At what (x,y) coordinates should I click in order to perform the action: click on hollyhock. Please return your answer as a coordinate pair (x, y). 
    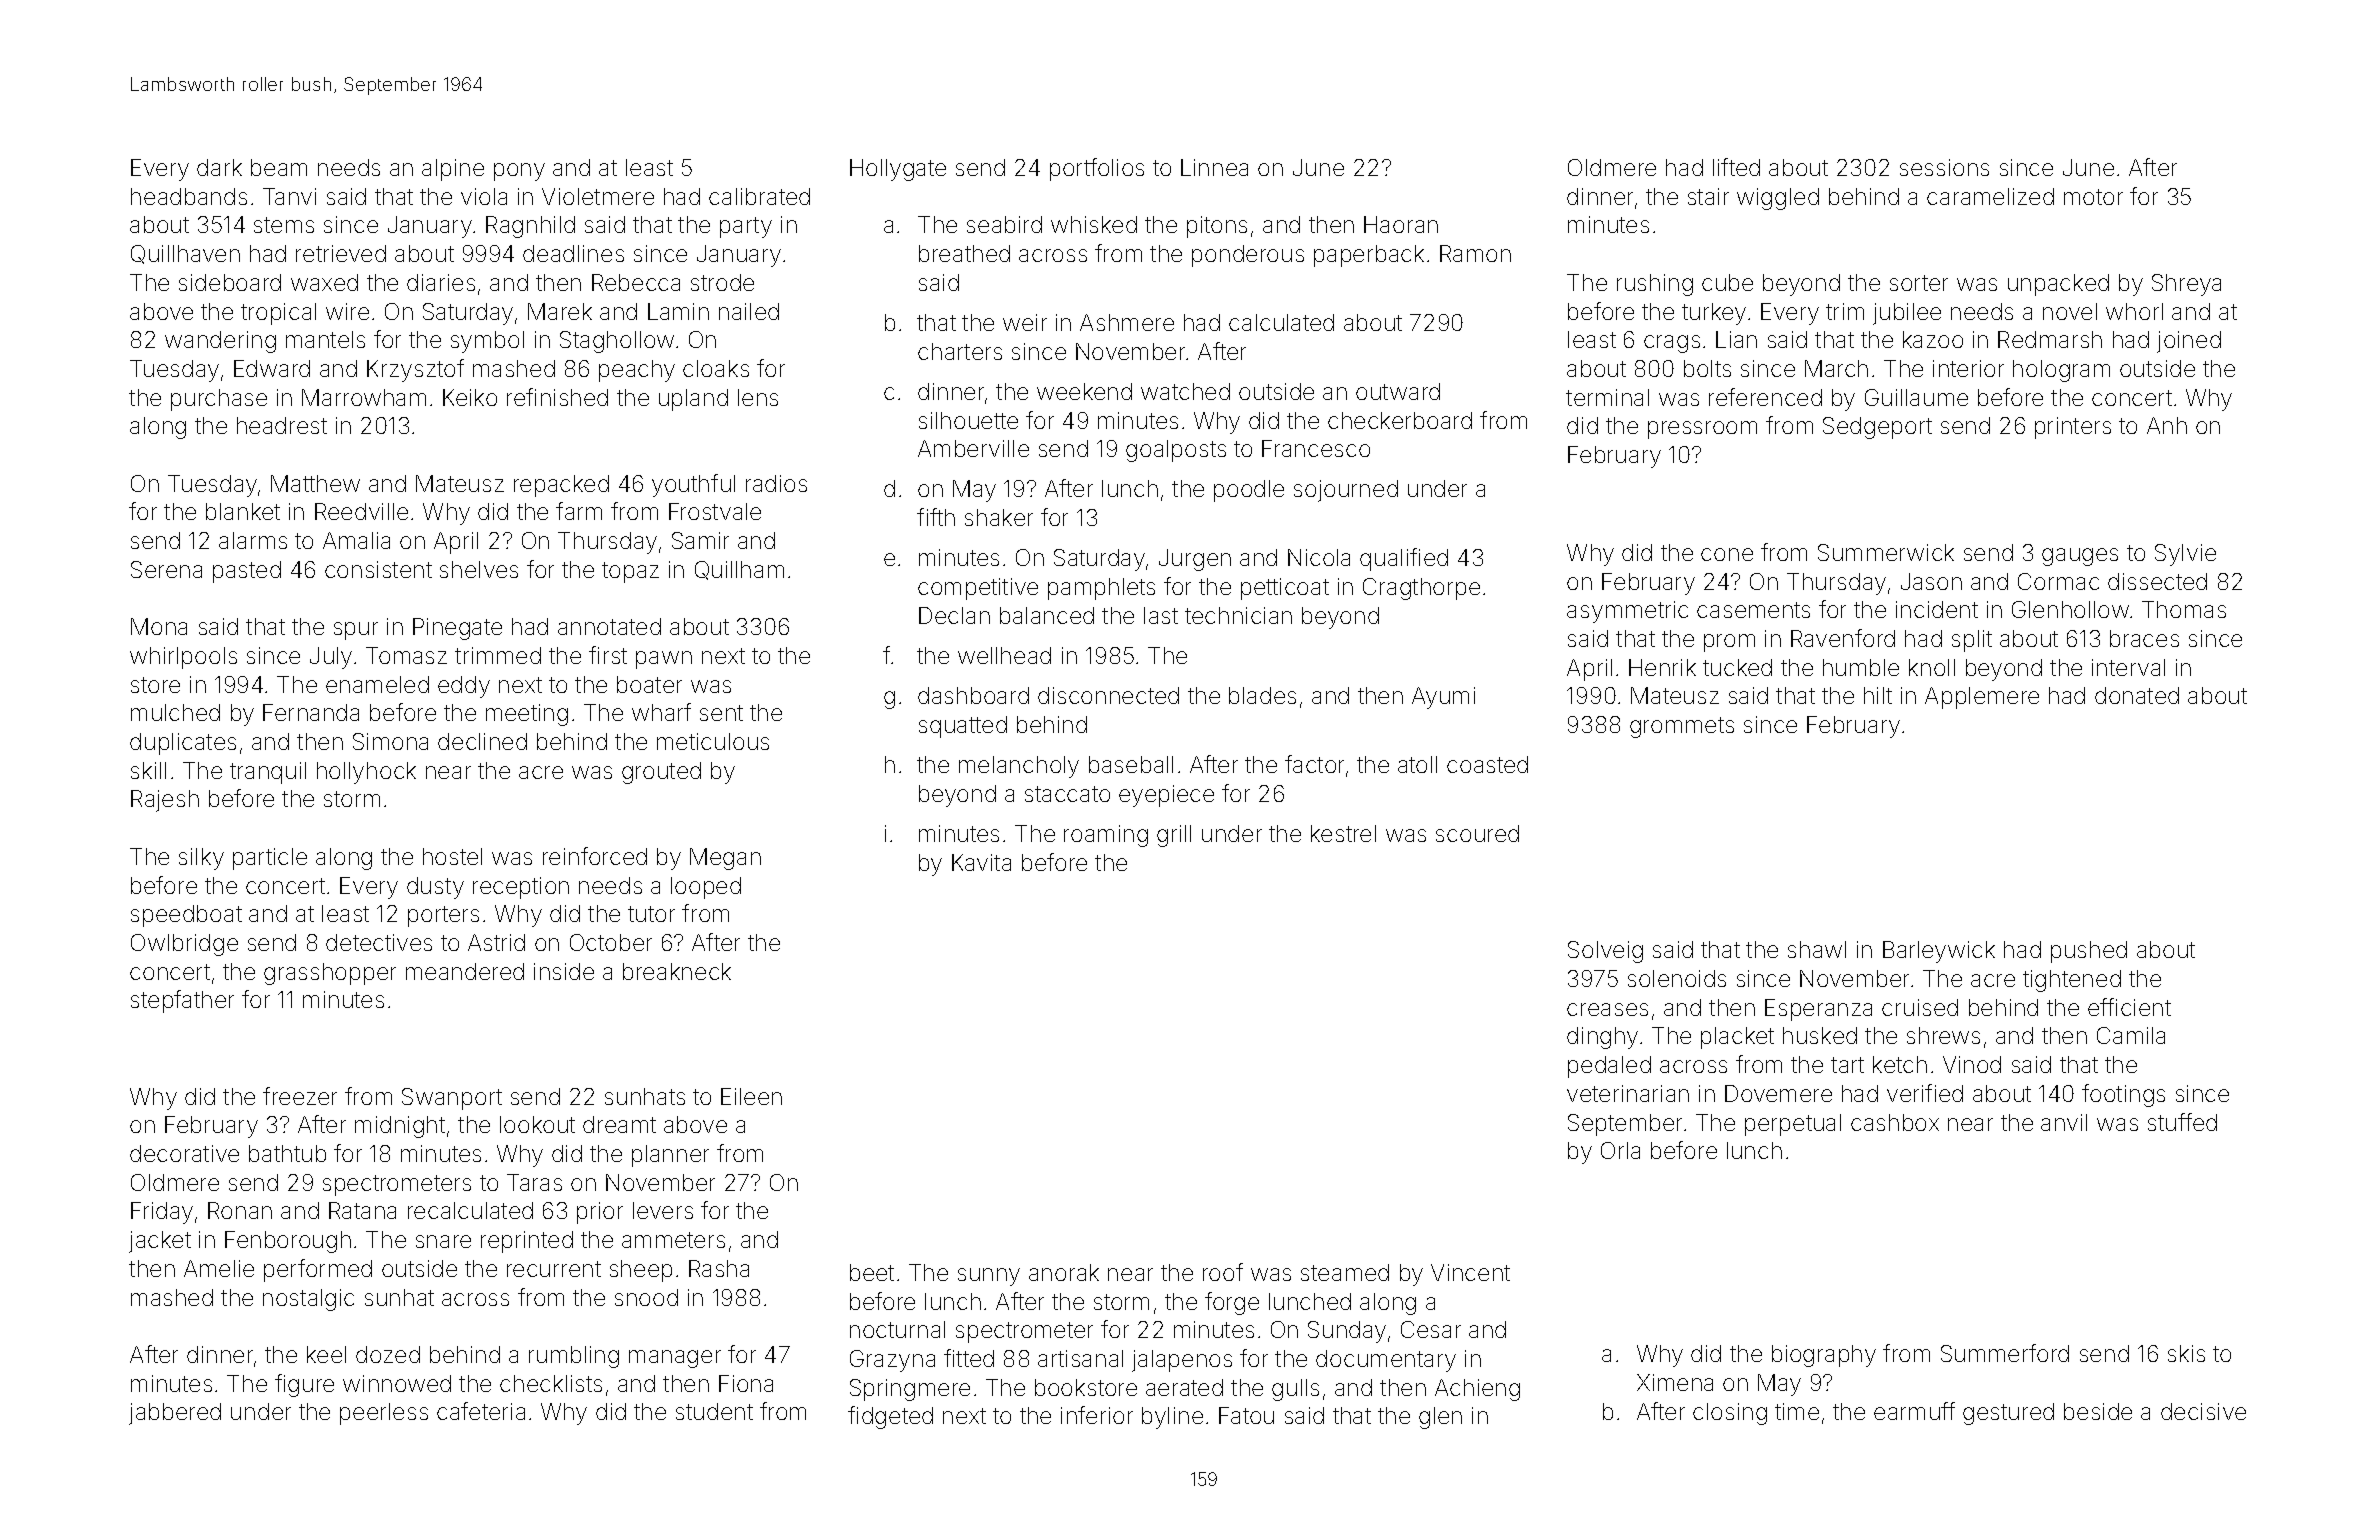
    Looking at the image, I should click on (366, 773).
